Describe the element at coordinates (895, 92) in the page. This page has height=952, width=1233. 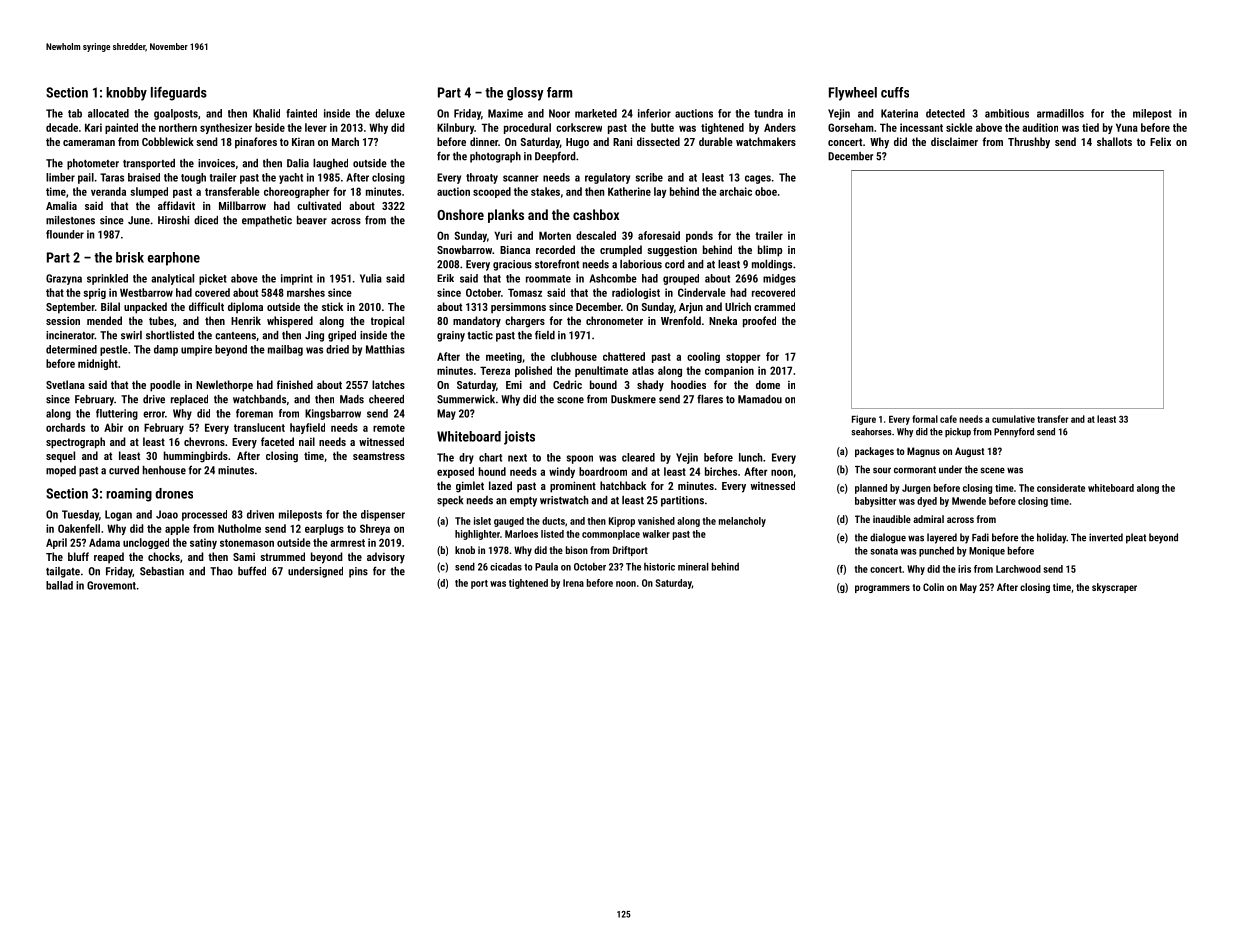
I see `cuffs` at that location.
